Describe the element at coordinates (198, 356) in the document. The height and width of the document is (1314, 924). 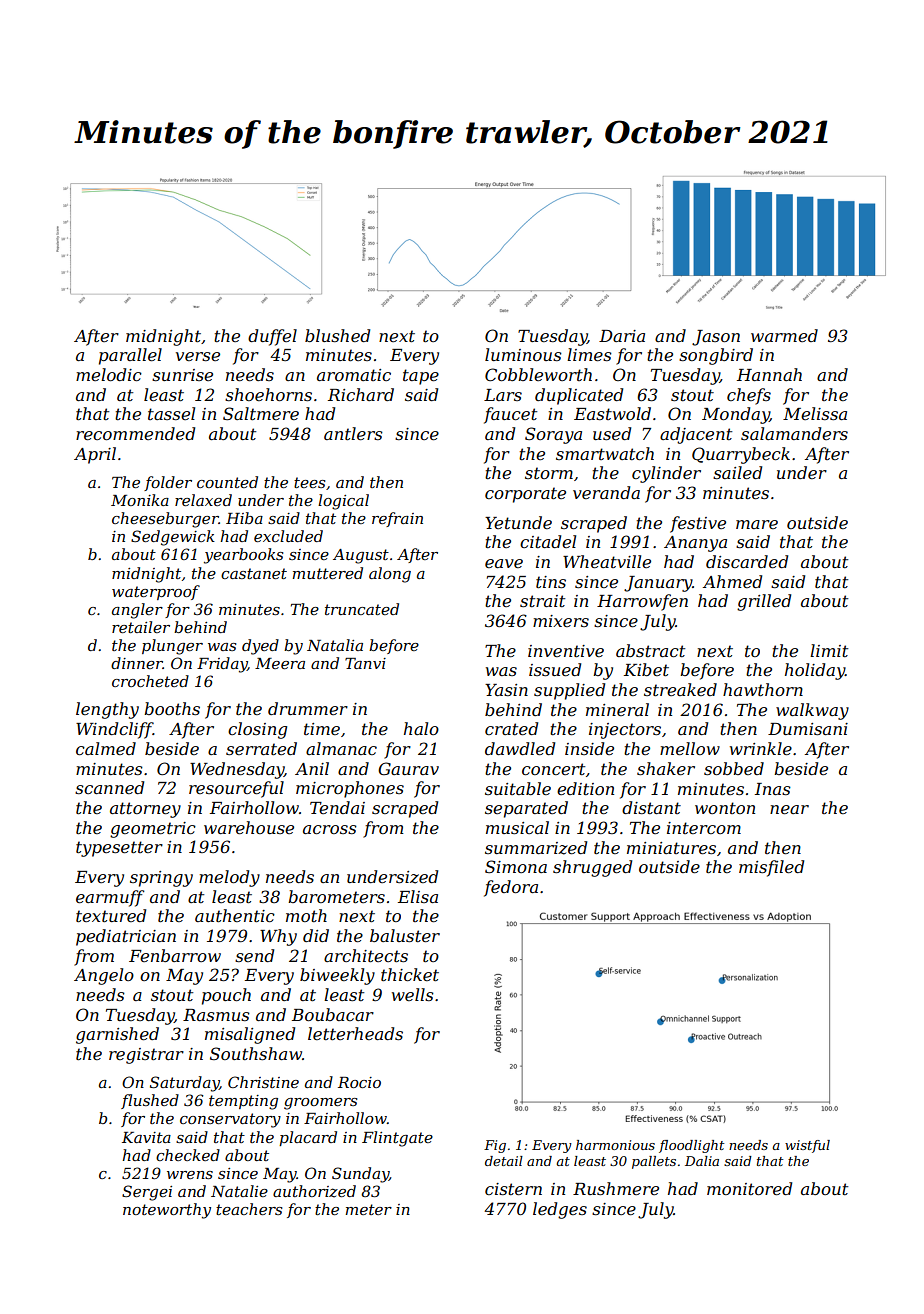
I see `verse` at that location.
